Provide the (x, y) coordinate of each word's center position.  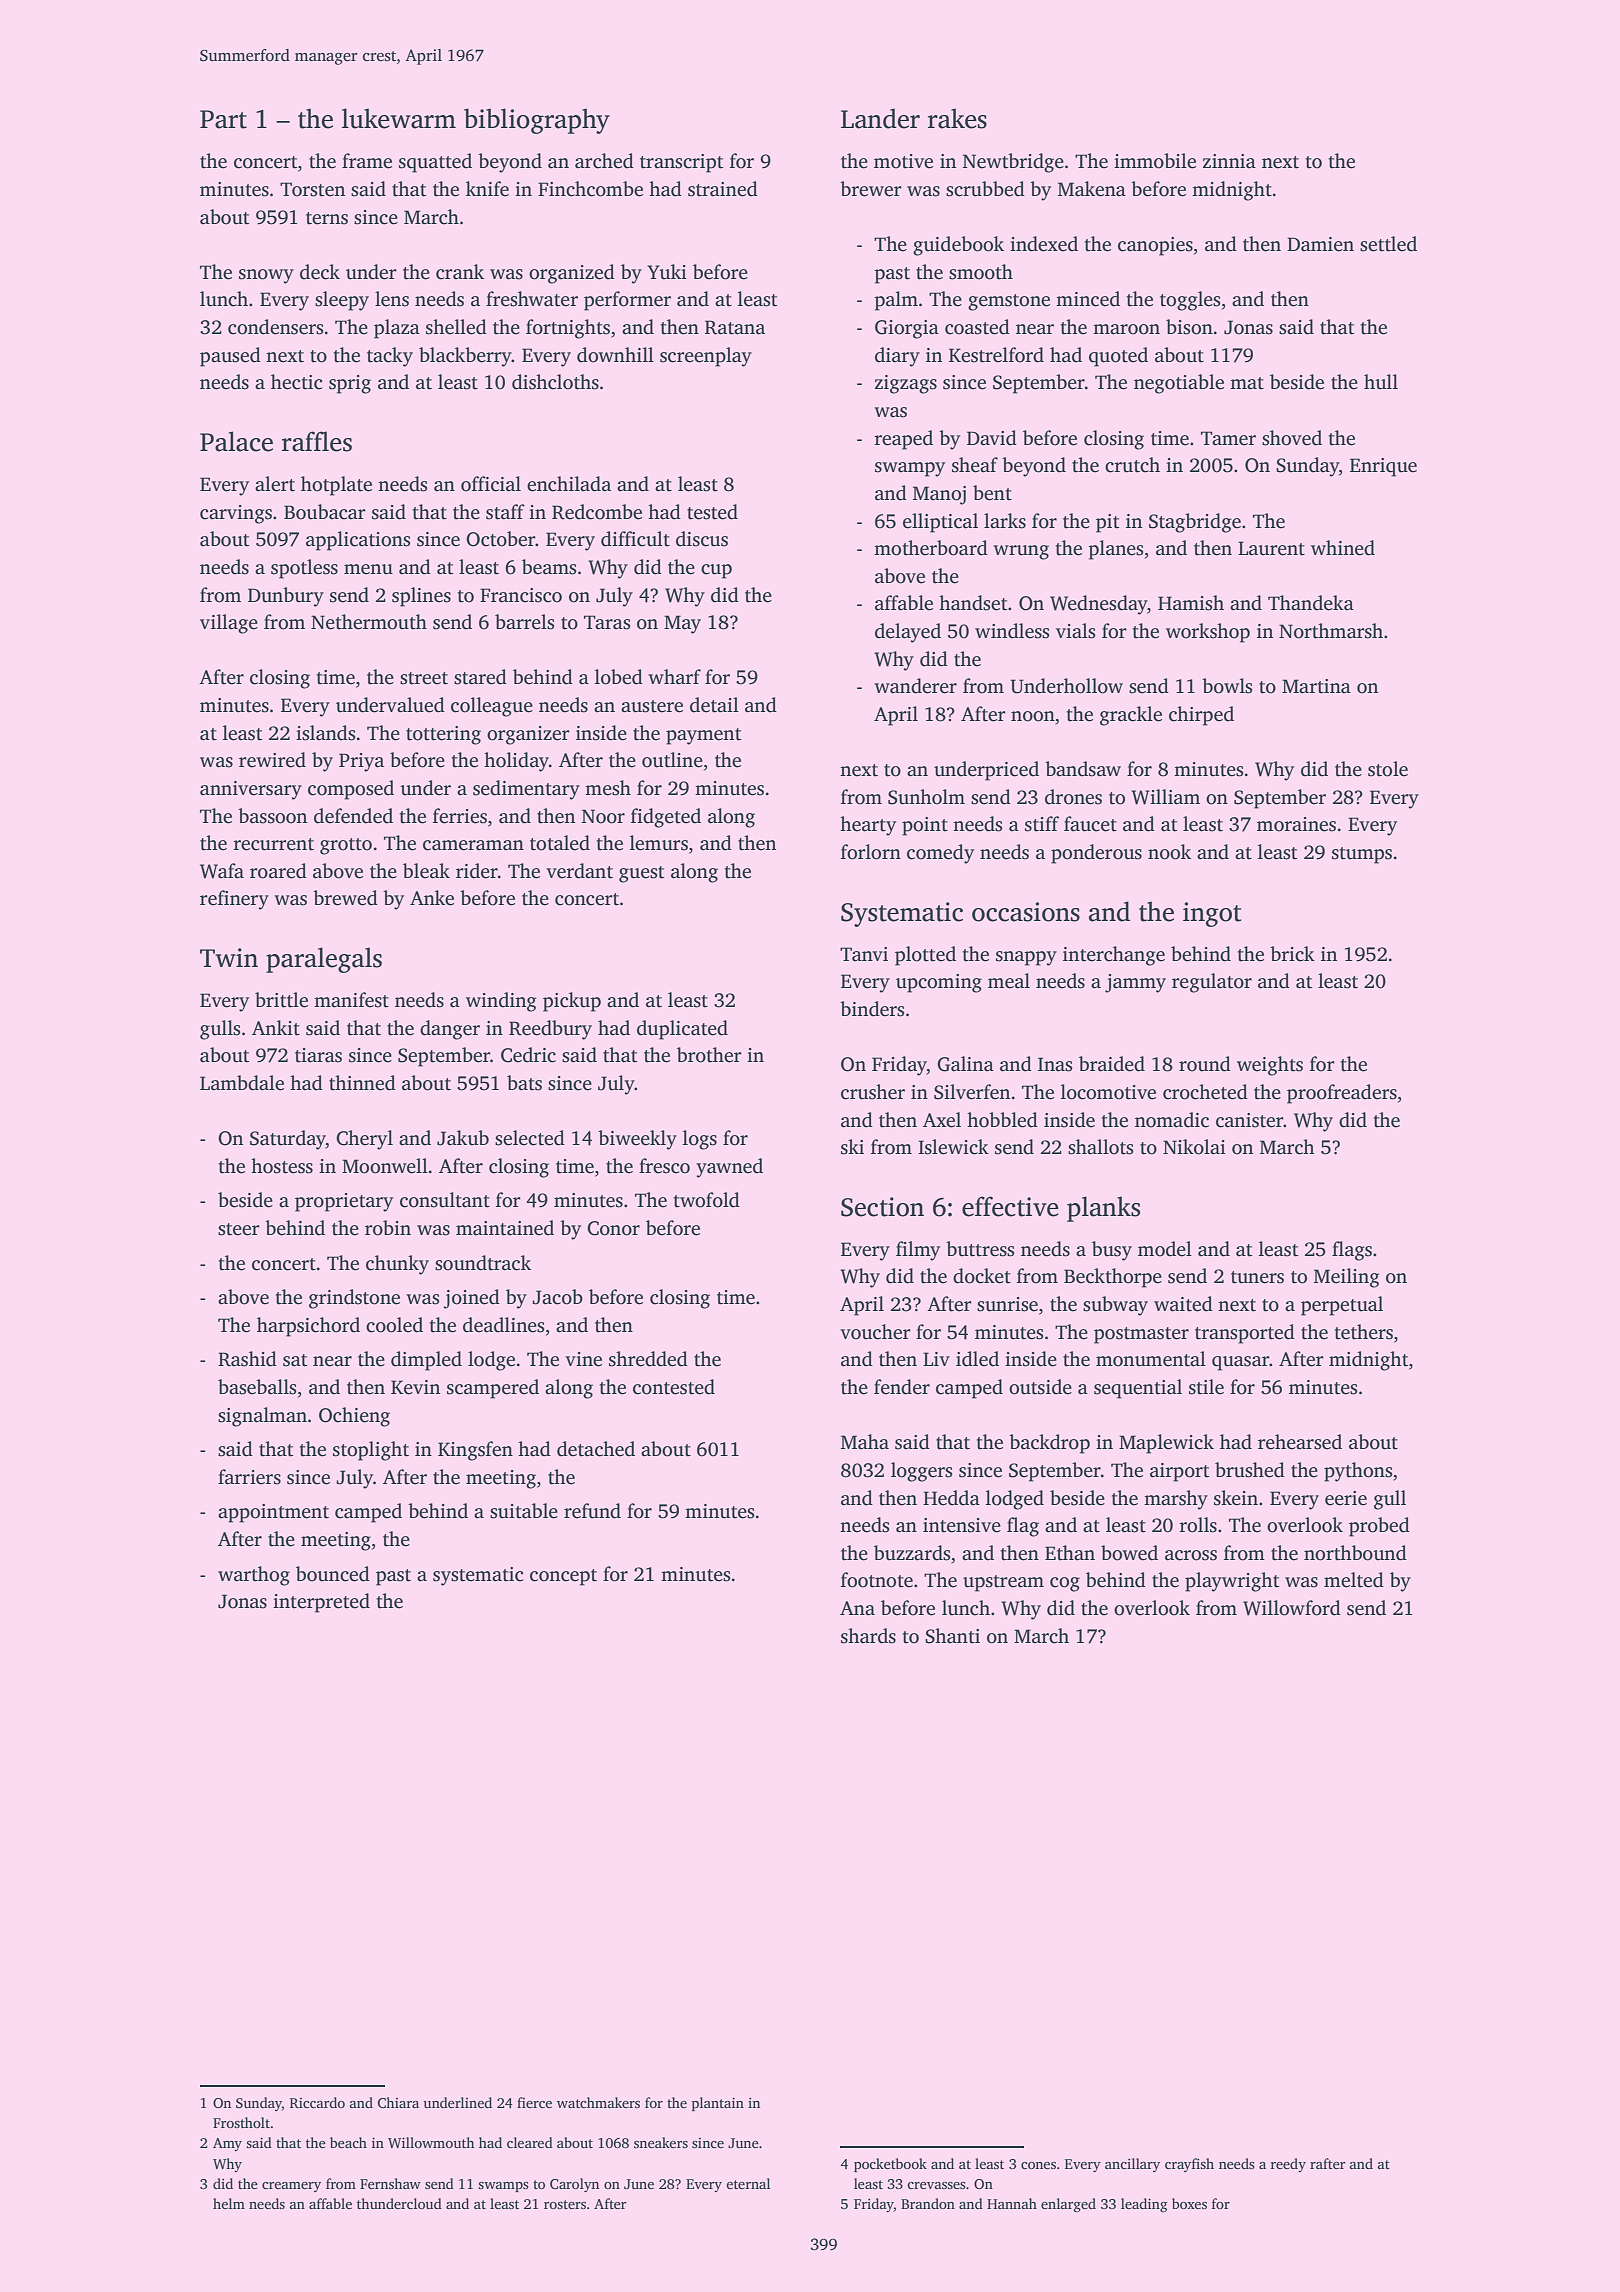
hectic (296, 382)
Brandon (928, 2203)
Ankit (276, 1028)
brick (1292, 954)
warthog (254, 1576)
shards (868, 1636)
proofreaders (1342, 1094)
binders (872, 1009)
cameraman (473, 845)
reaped (903, 440)
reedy (1288, 2165)
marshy (1176, 1500)
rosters (565, 2204)
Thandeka (1311, 603)
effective (1010, 1206)
